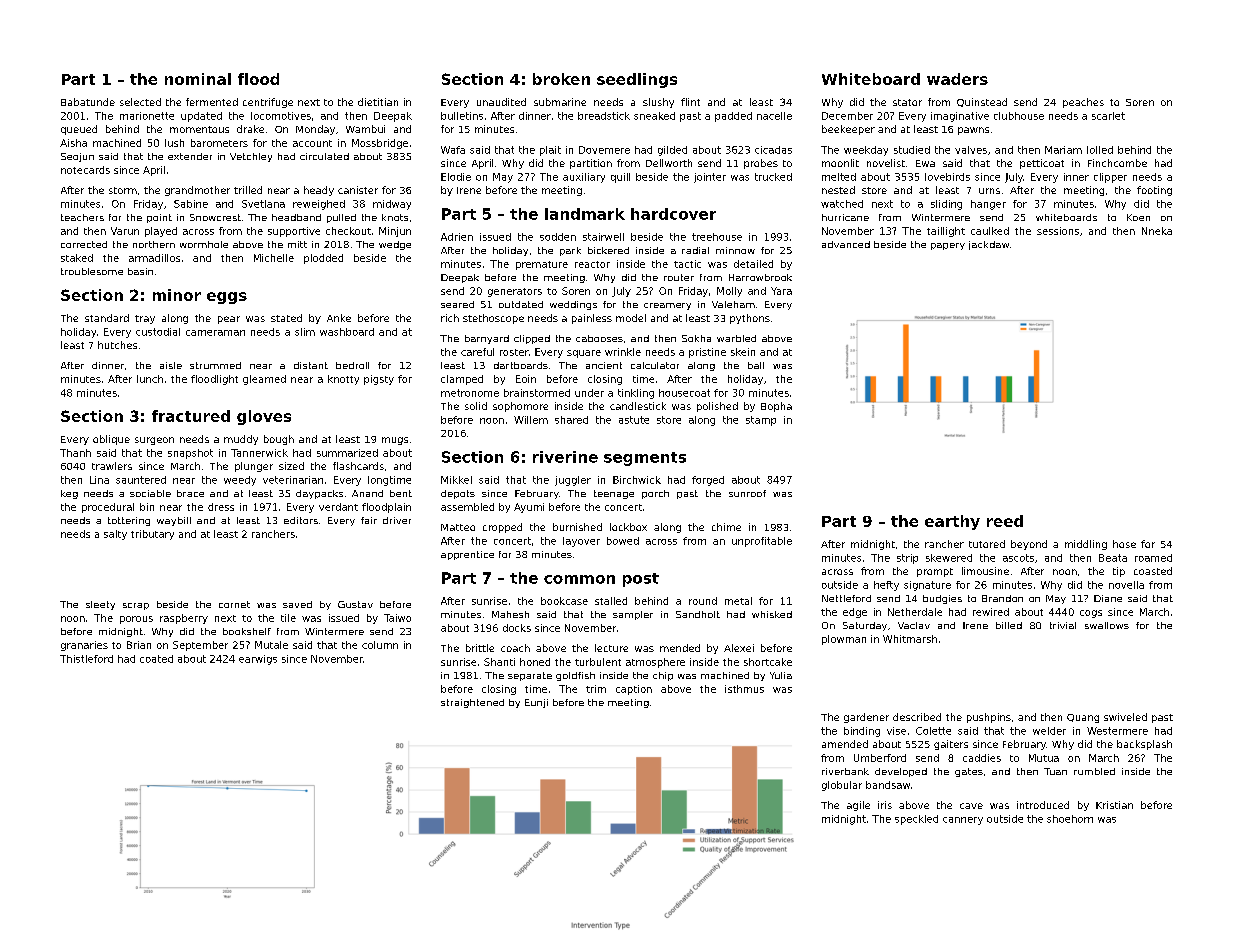 The height and width of the document is (952, 1233). I want to click on Bopha, so click(776, 407).
